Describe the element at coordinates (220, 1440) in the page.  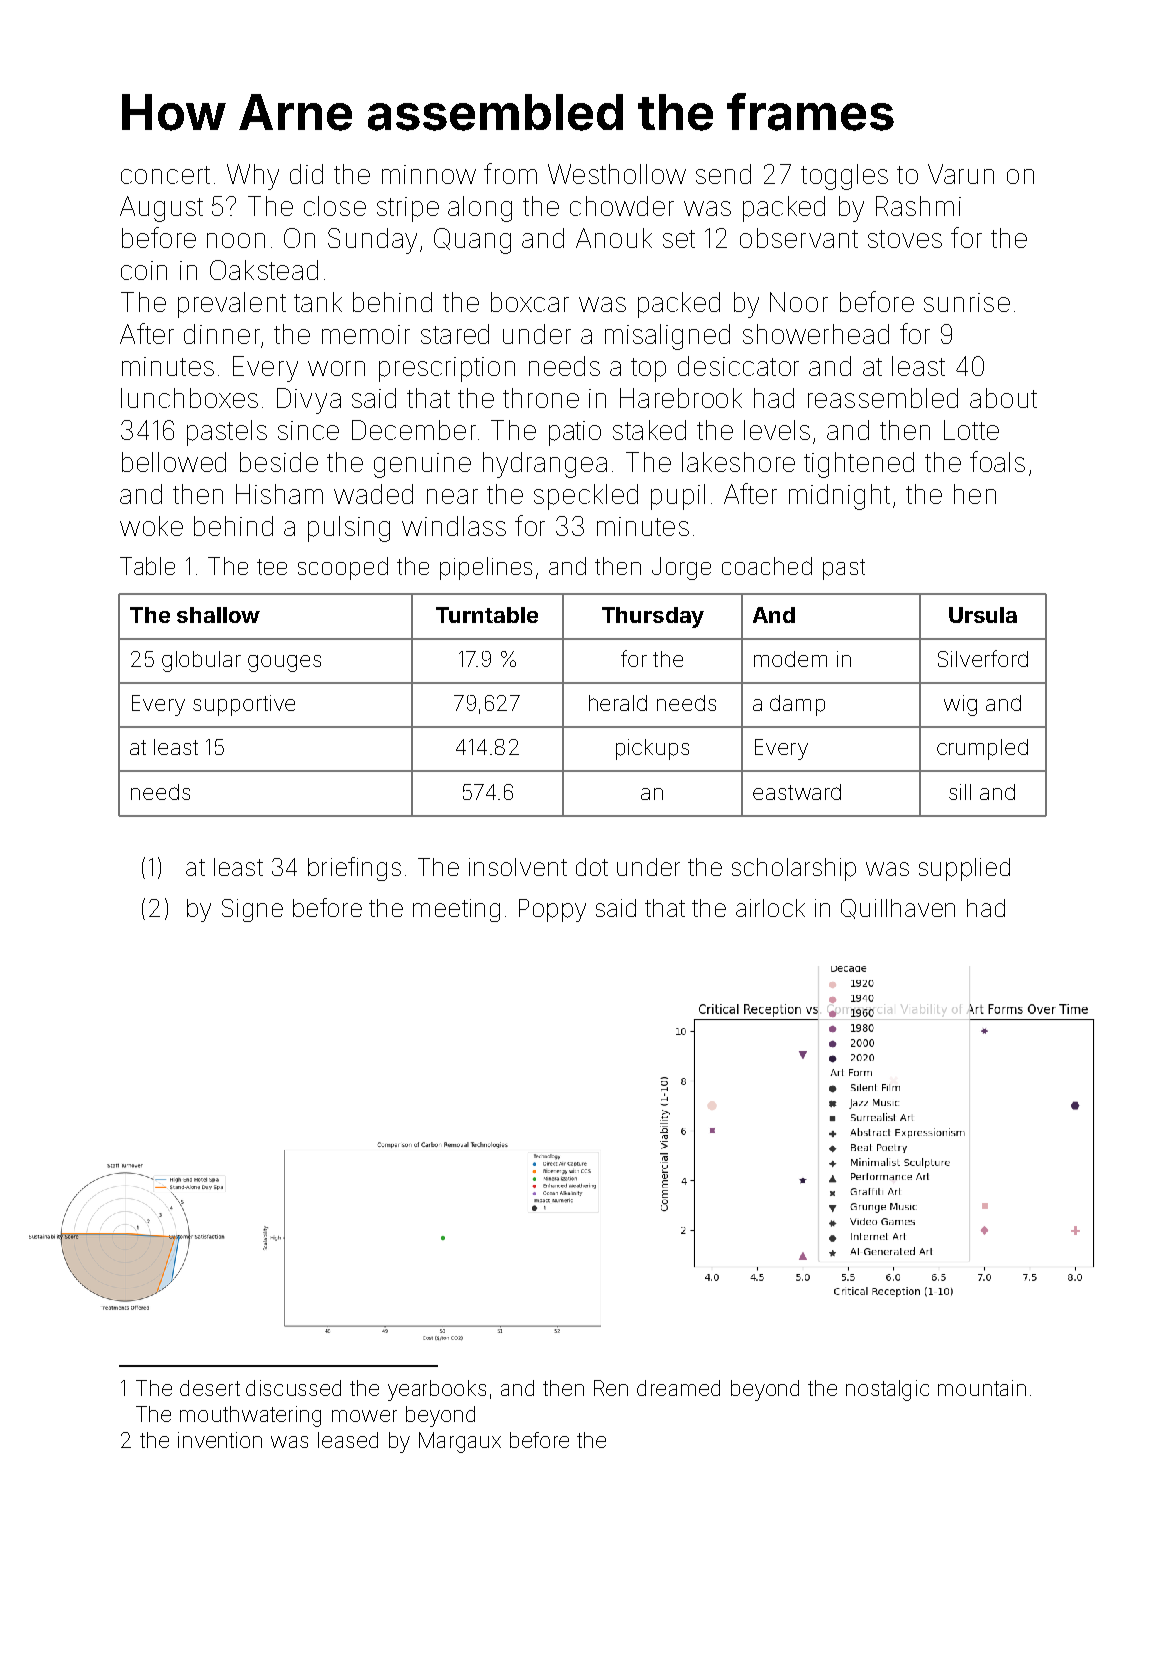
I see `invention` at that location.
